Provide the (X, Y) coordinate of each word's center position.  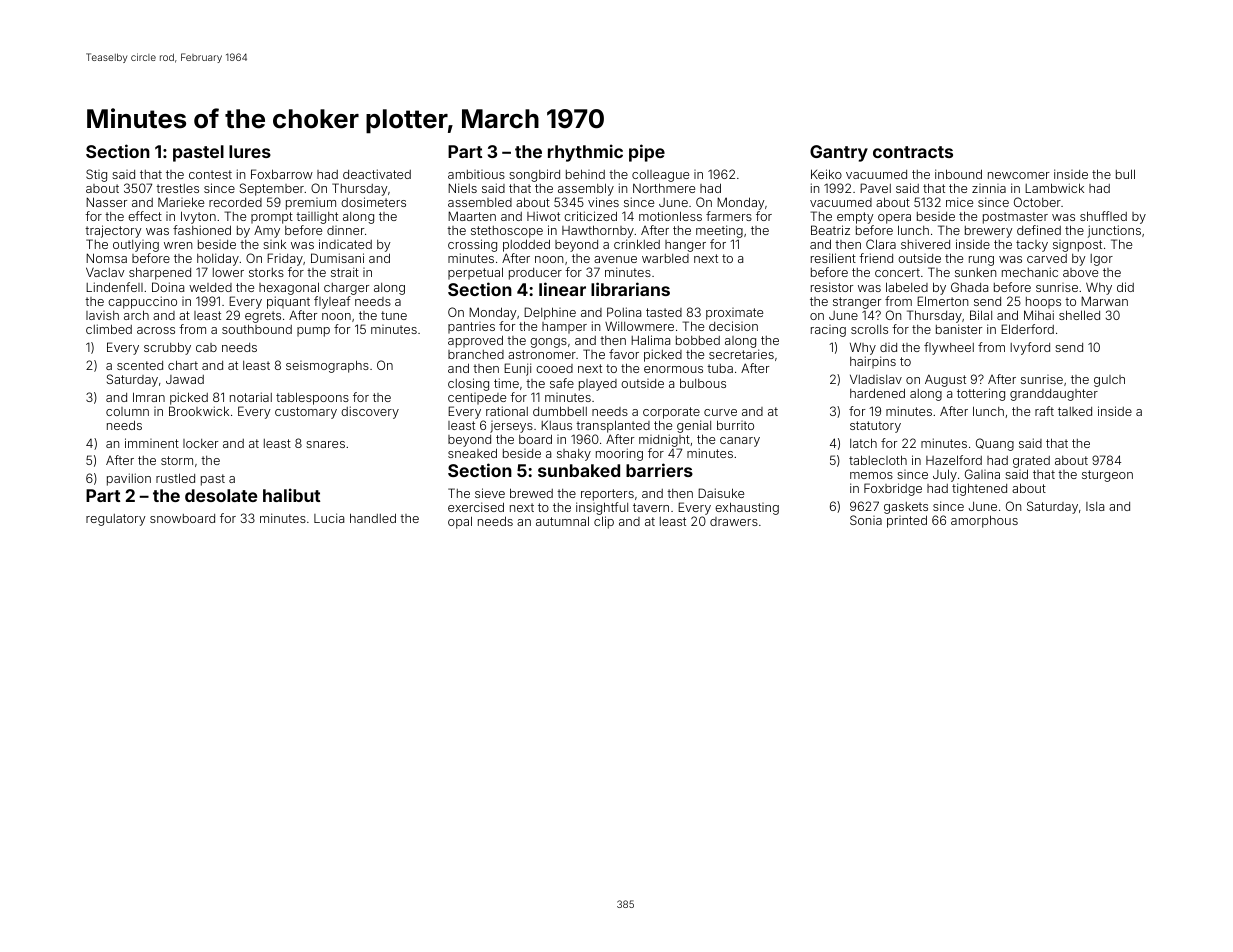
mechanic (1030, 272)
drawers (734, 521)
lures (250, 151)
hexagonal (289, 288)
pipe (647, 153)
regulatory (116, 520)
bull (1125, 174)
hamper (564, 328)
